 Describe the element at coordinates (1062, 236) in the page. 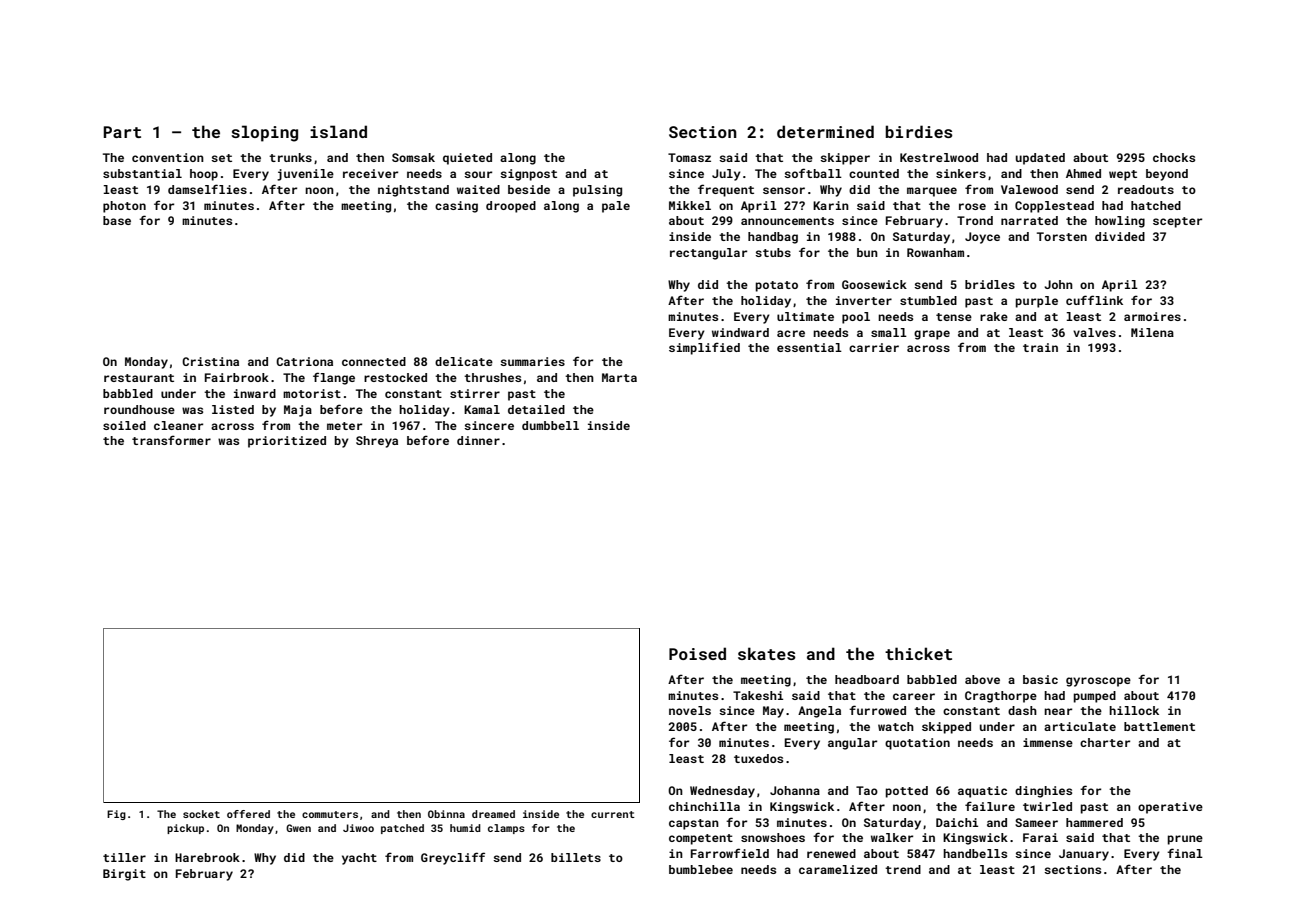

I see `Torsten` at that location.
